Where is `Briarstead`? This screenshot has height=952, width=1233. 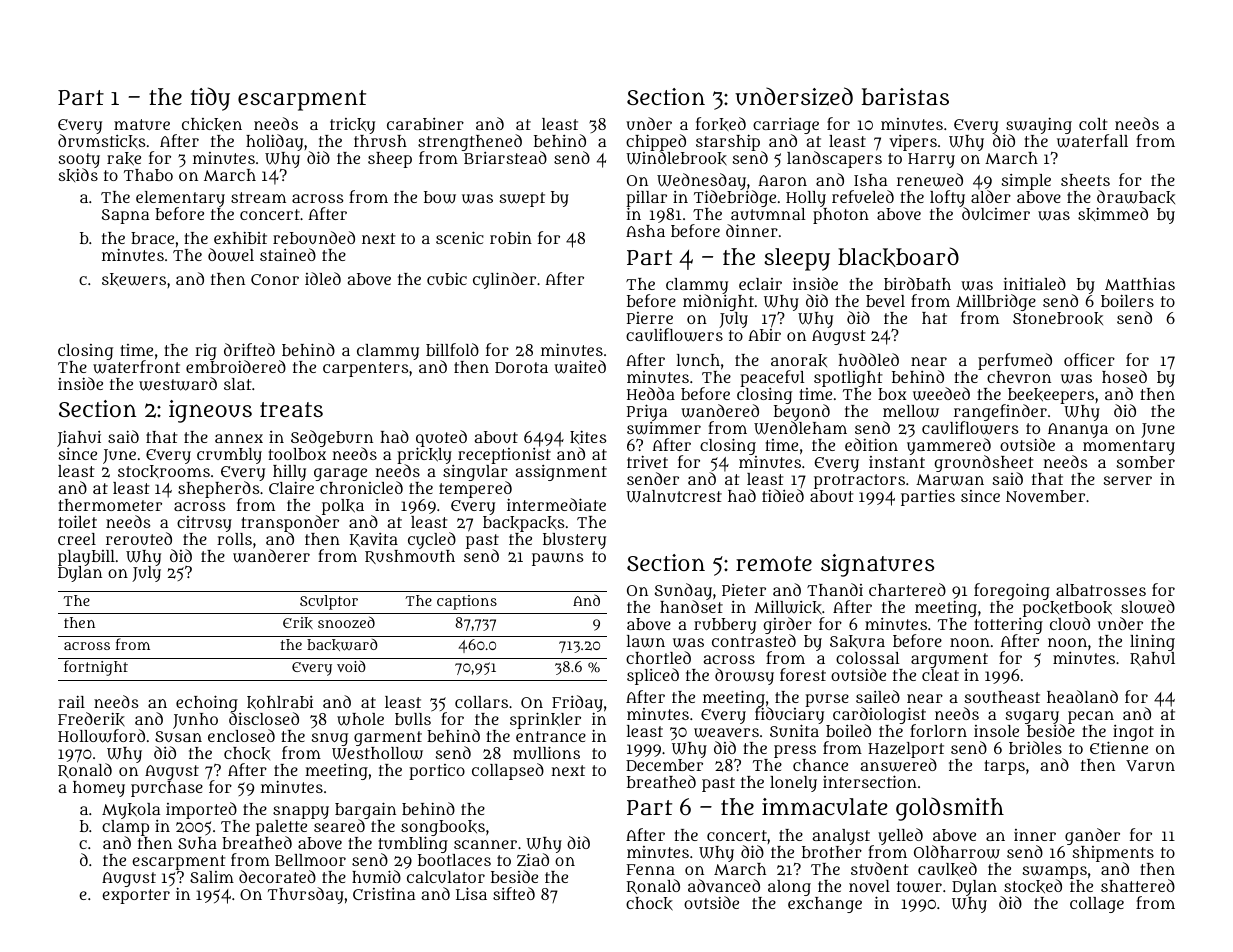 Briarstead is located at coordinates (505, 158).
